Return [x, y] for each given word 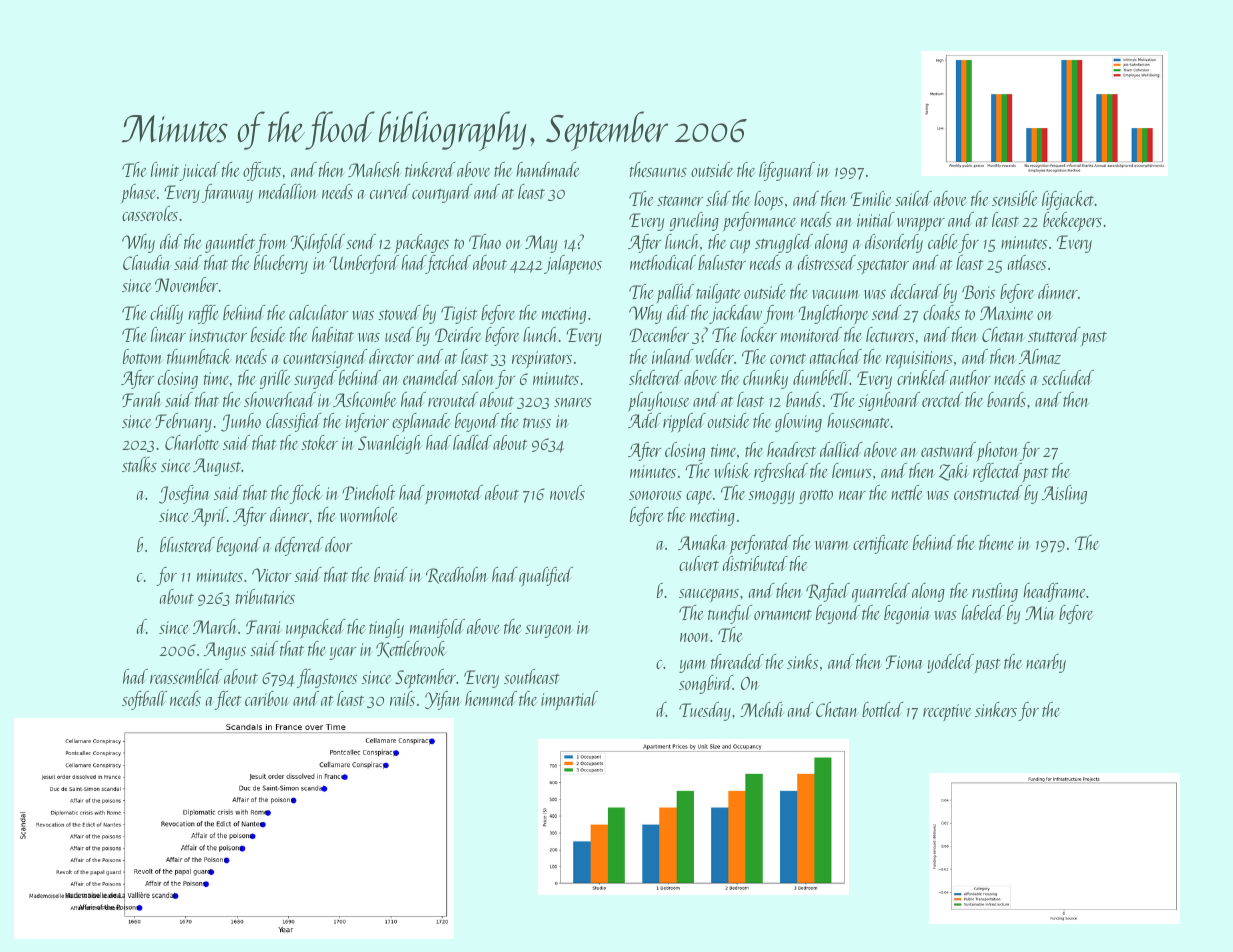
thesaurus [658, 169]
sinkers [996, 709]
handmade [547, 169]
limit [165, 171]
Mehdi [762, 709]
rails [402, 698]
